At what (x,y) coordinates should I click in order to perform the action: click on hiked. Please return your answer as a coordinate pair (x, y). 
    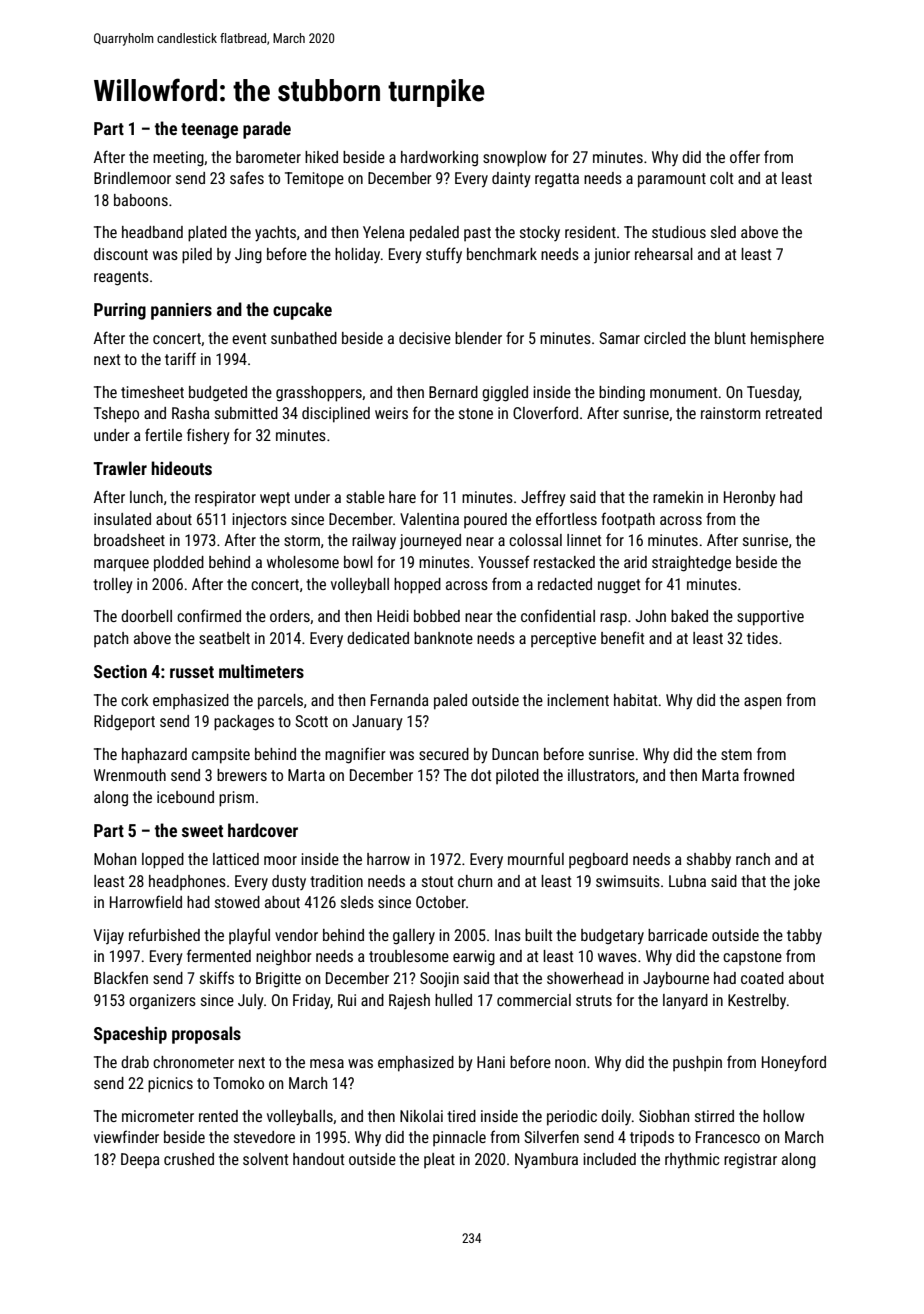
    Looking at the image, I should click on (321, 157).
